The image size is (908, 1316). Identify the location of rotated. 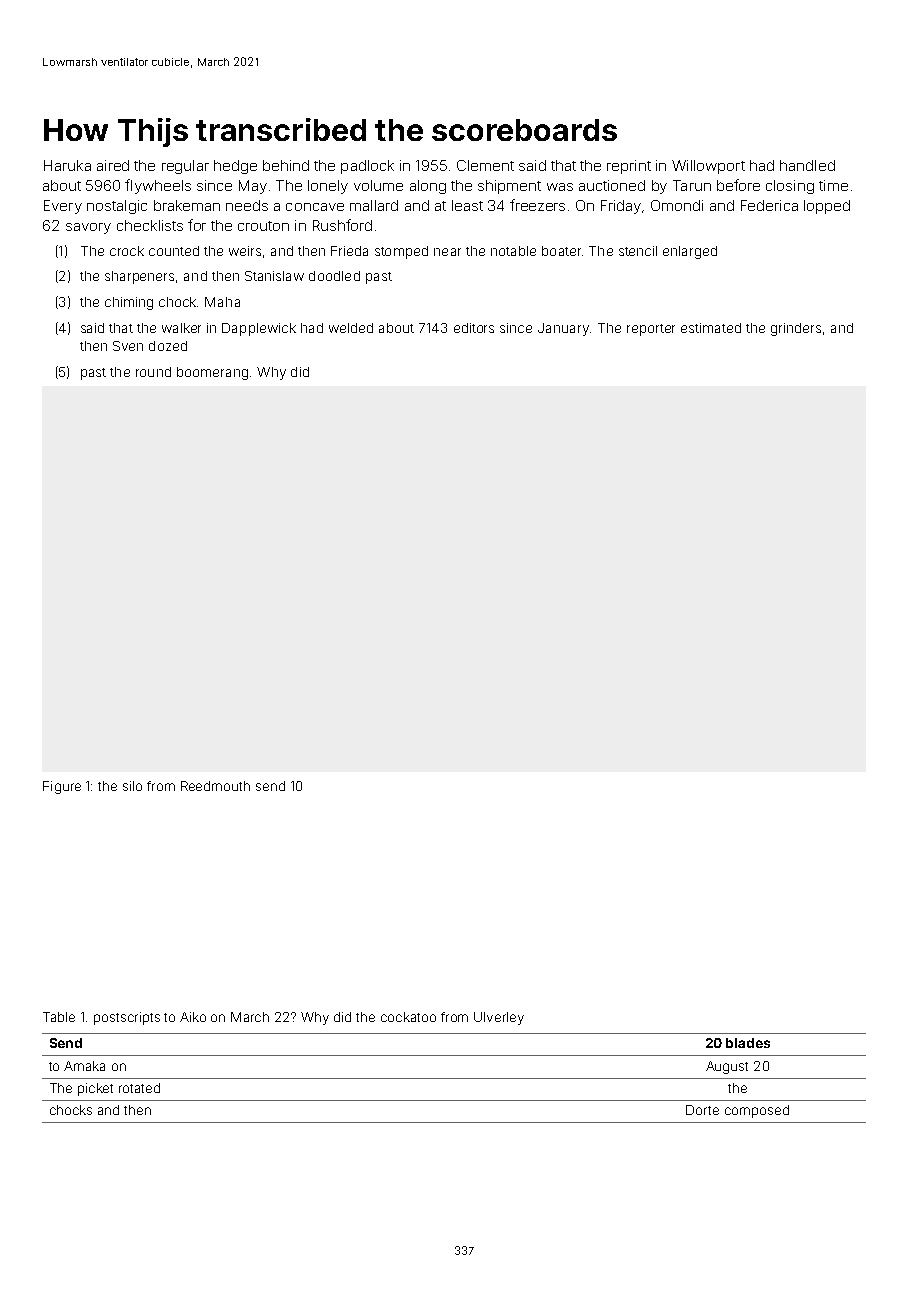
(139, 1088).
